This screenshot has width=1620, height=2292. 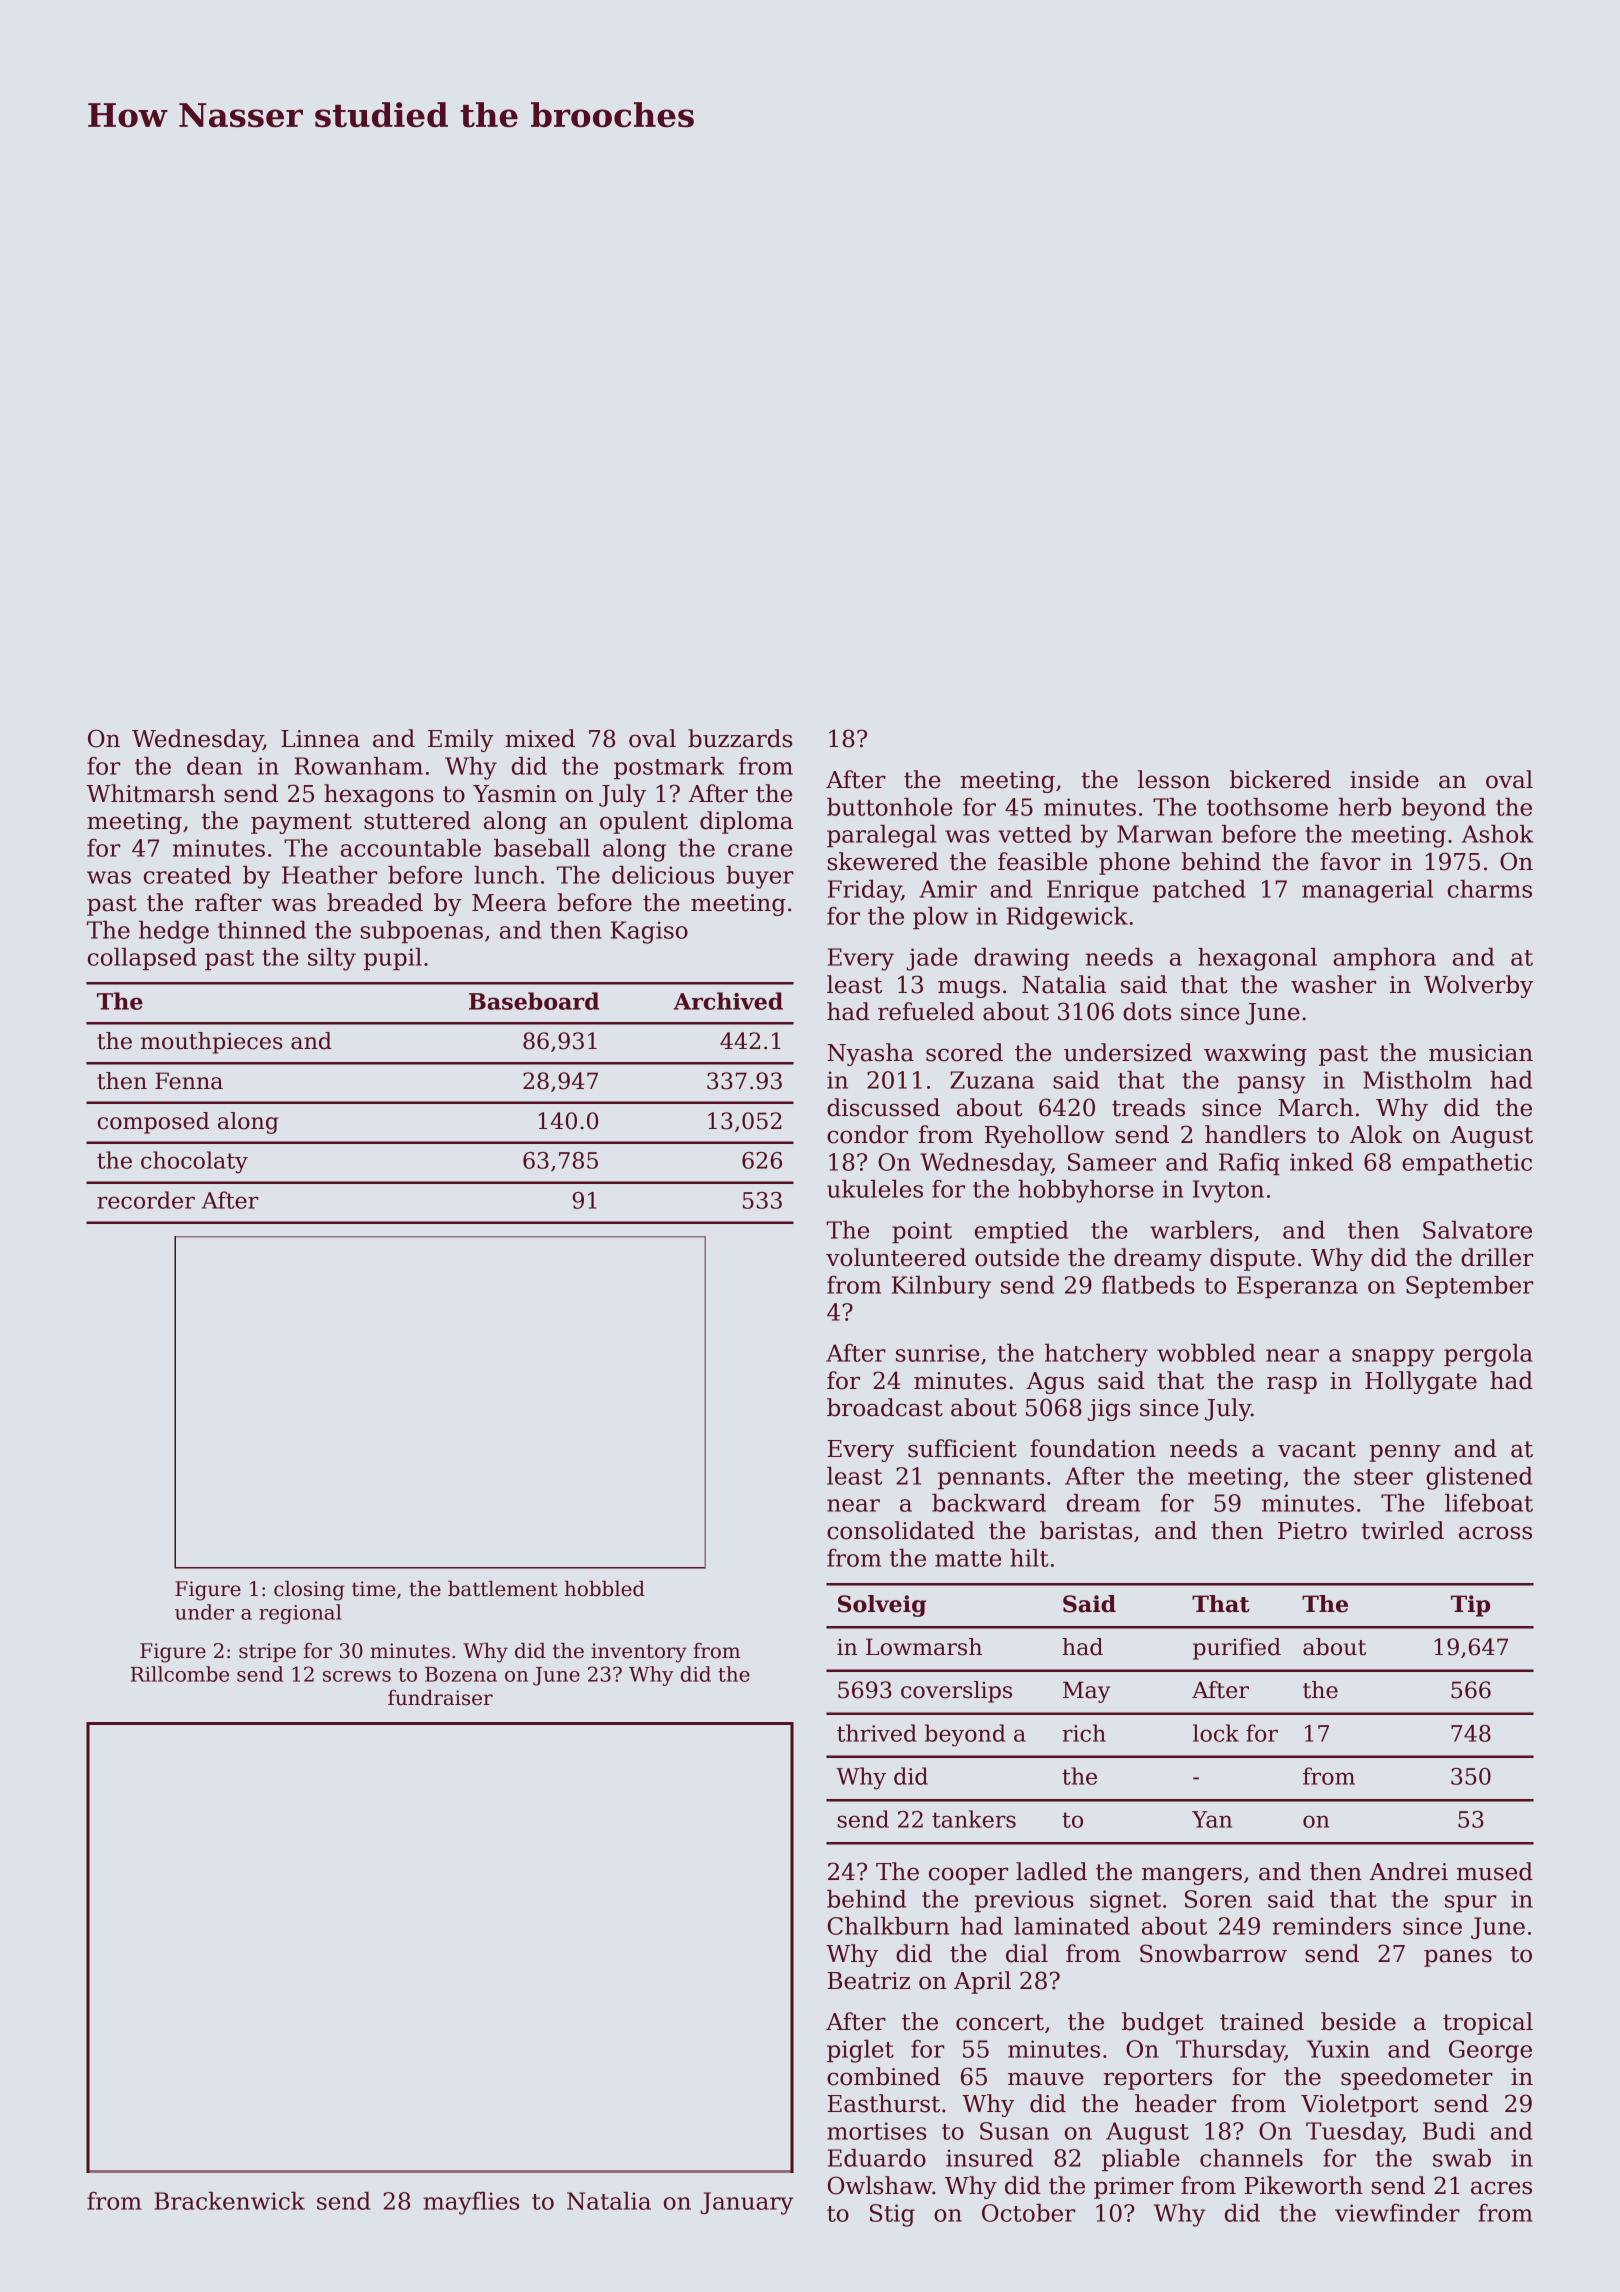 What do you see at coordinates (639, 1653) in the screenshot?
I see `inventory` at bounding box center [639, 1653].
